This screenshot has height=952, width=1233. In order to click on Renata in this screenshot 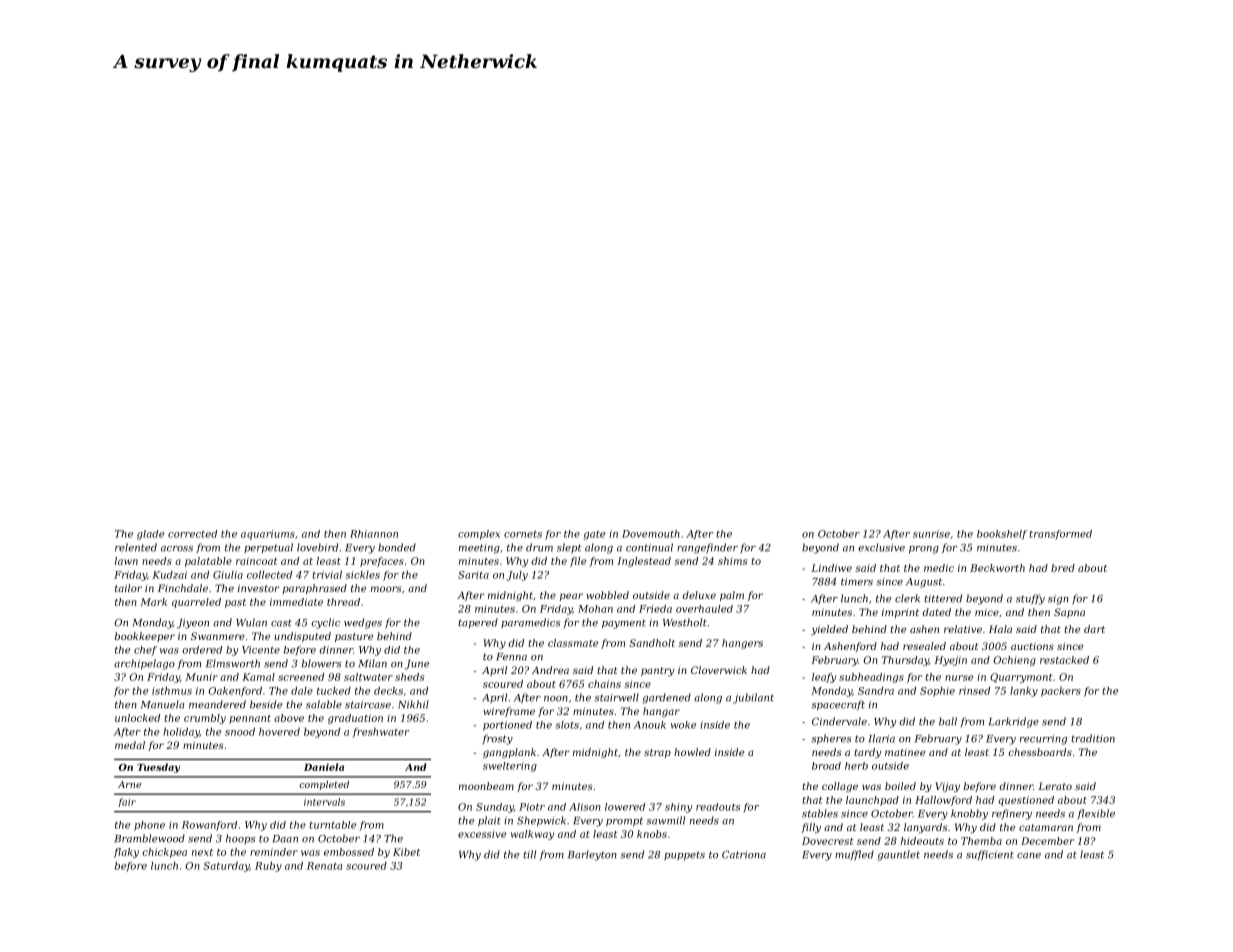, I will do `click(324, 866)`.
